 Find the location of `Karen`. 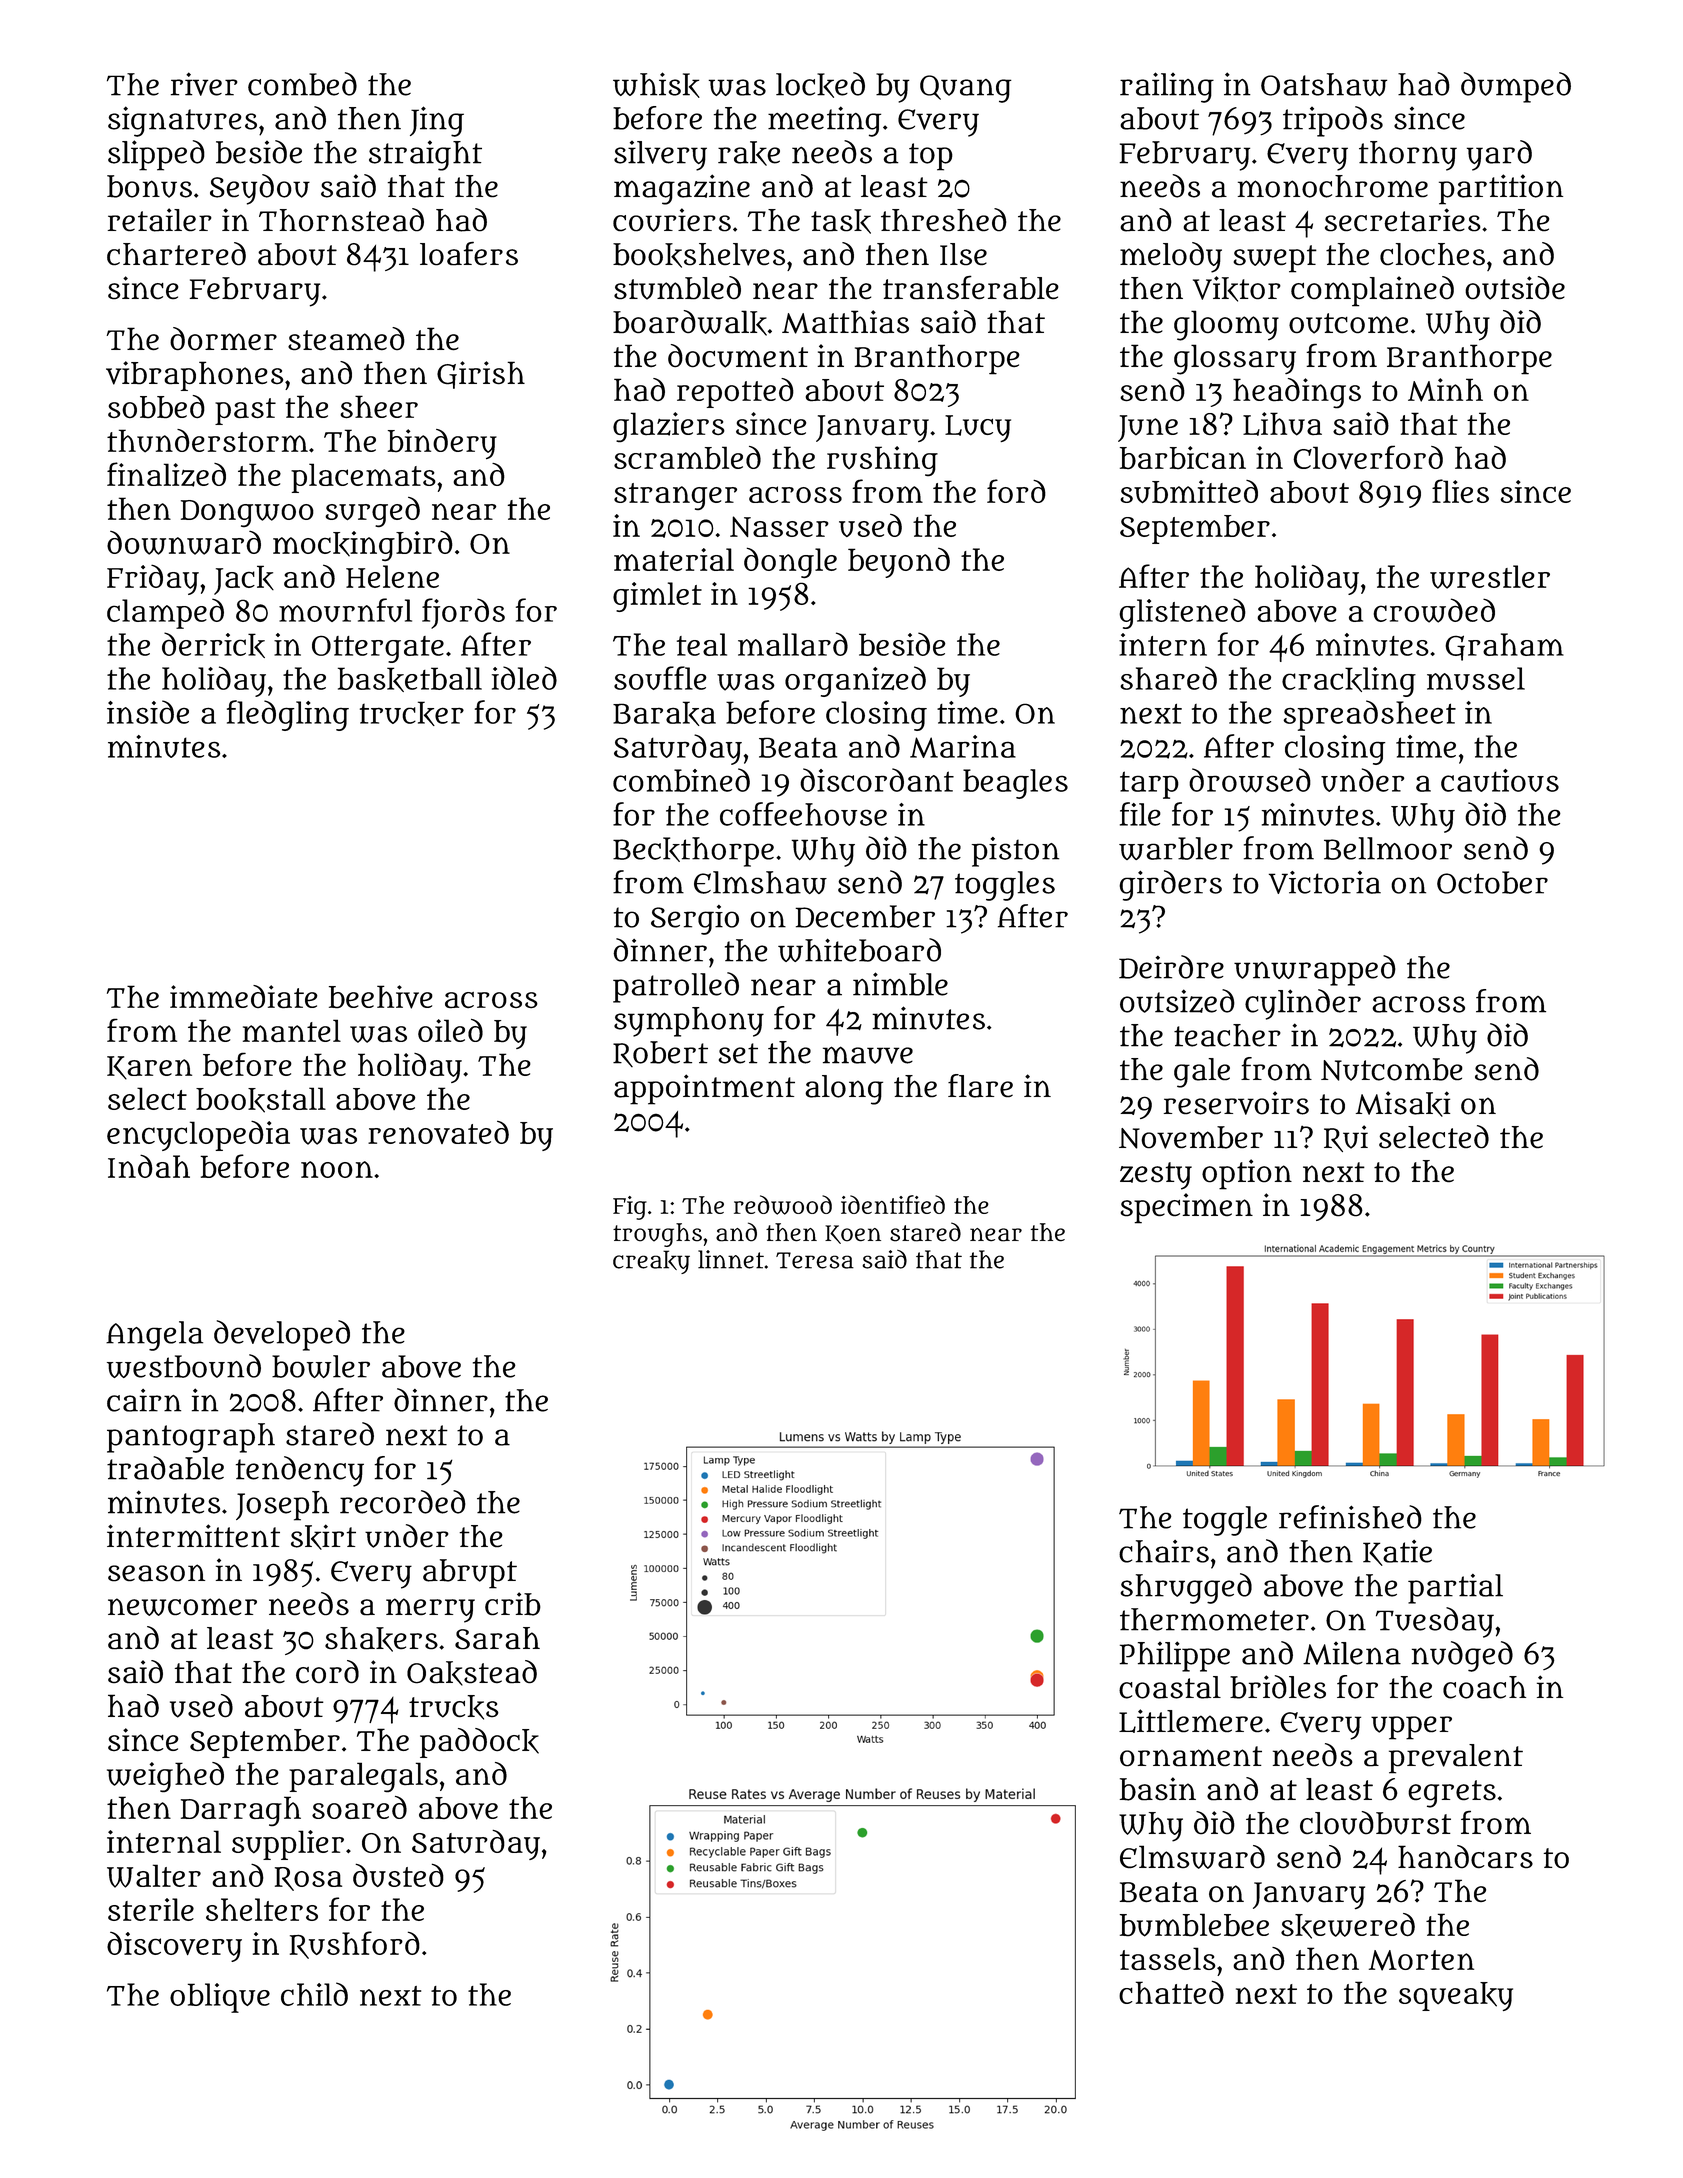

Karen is located at coordinates (149, 1068).
